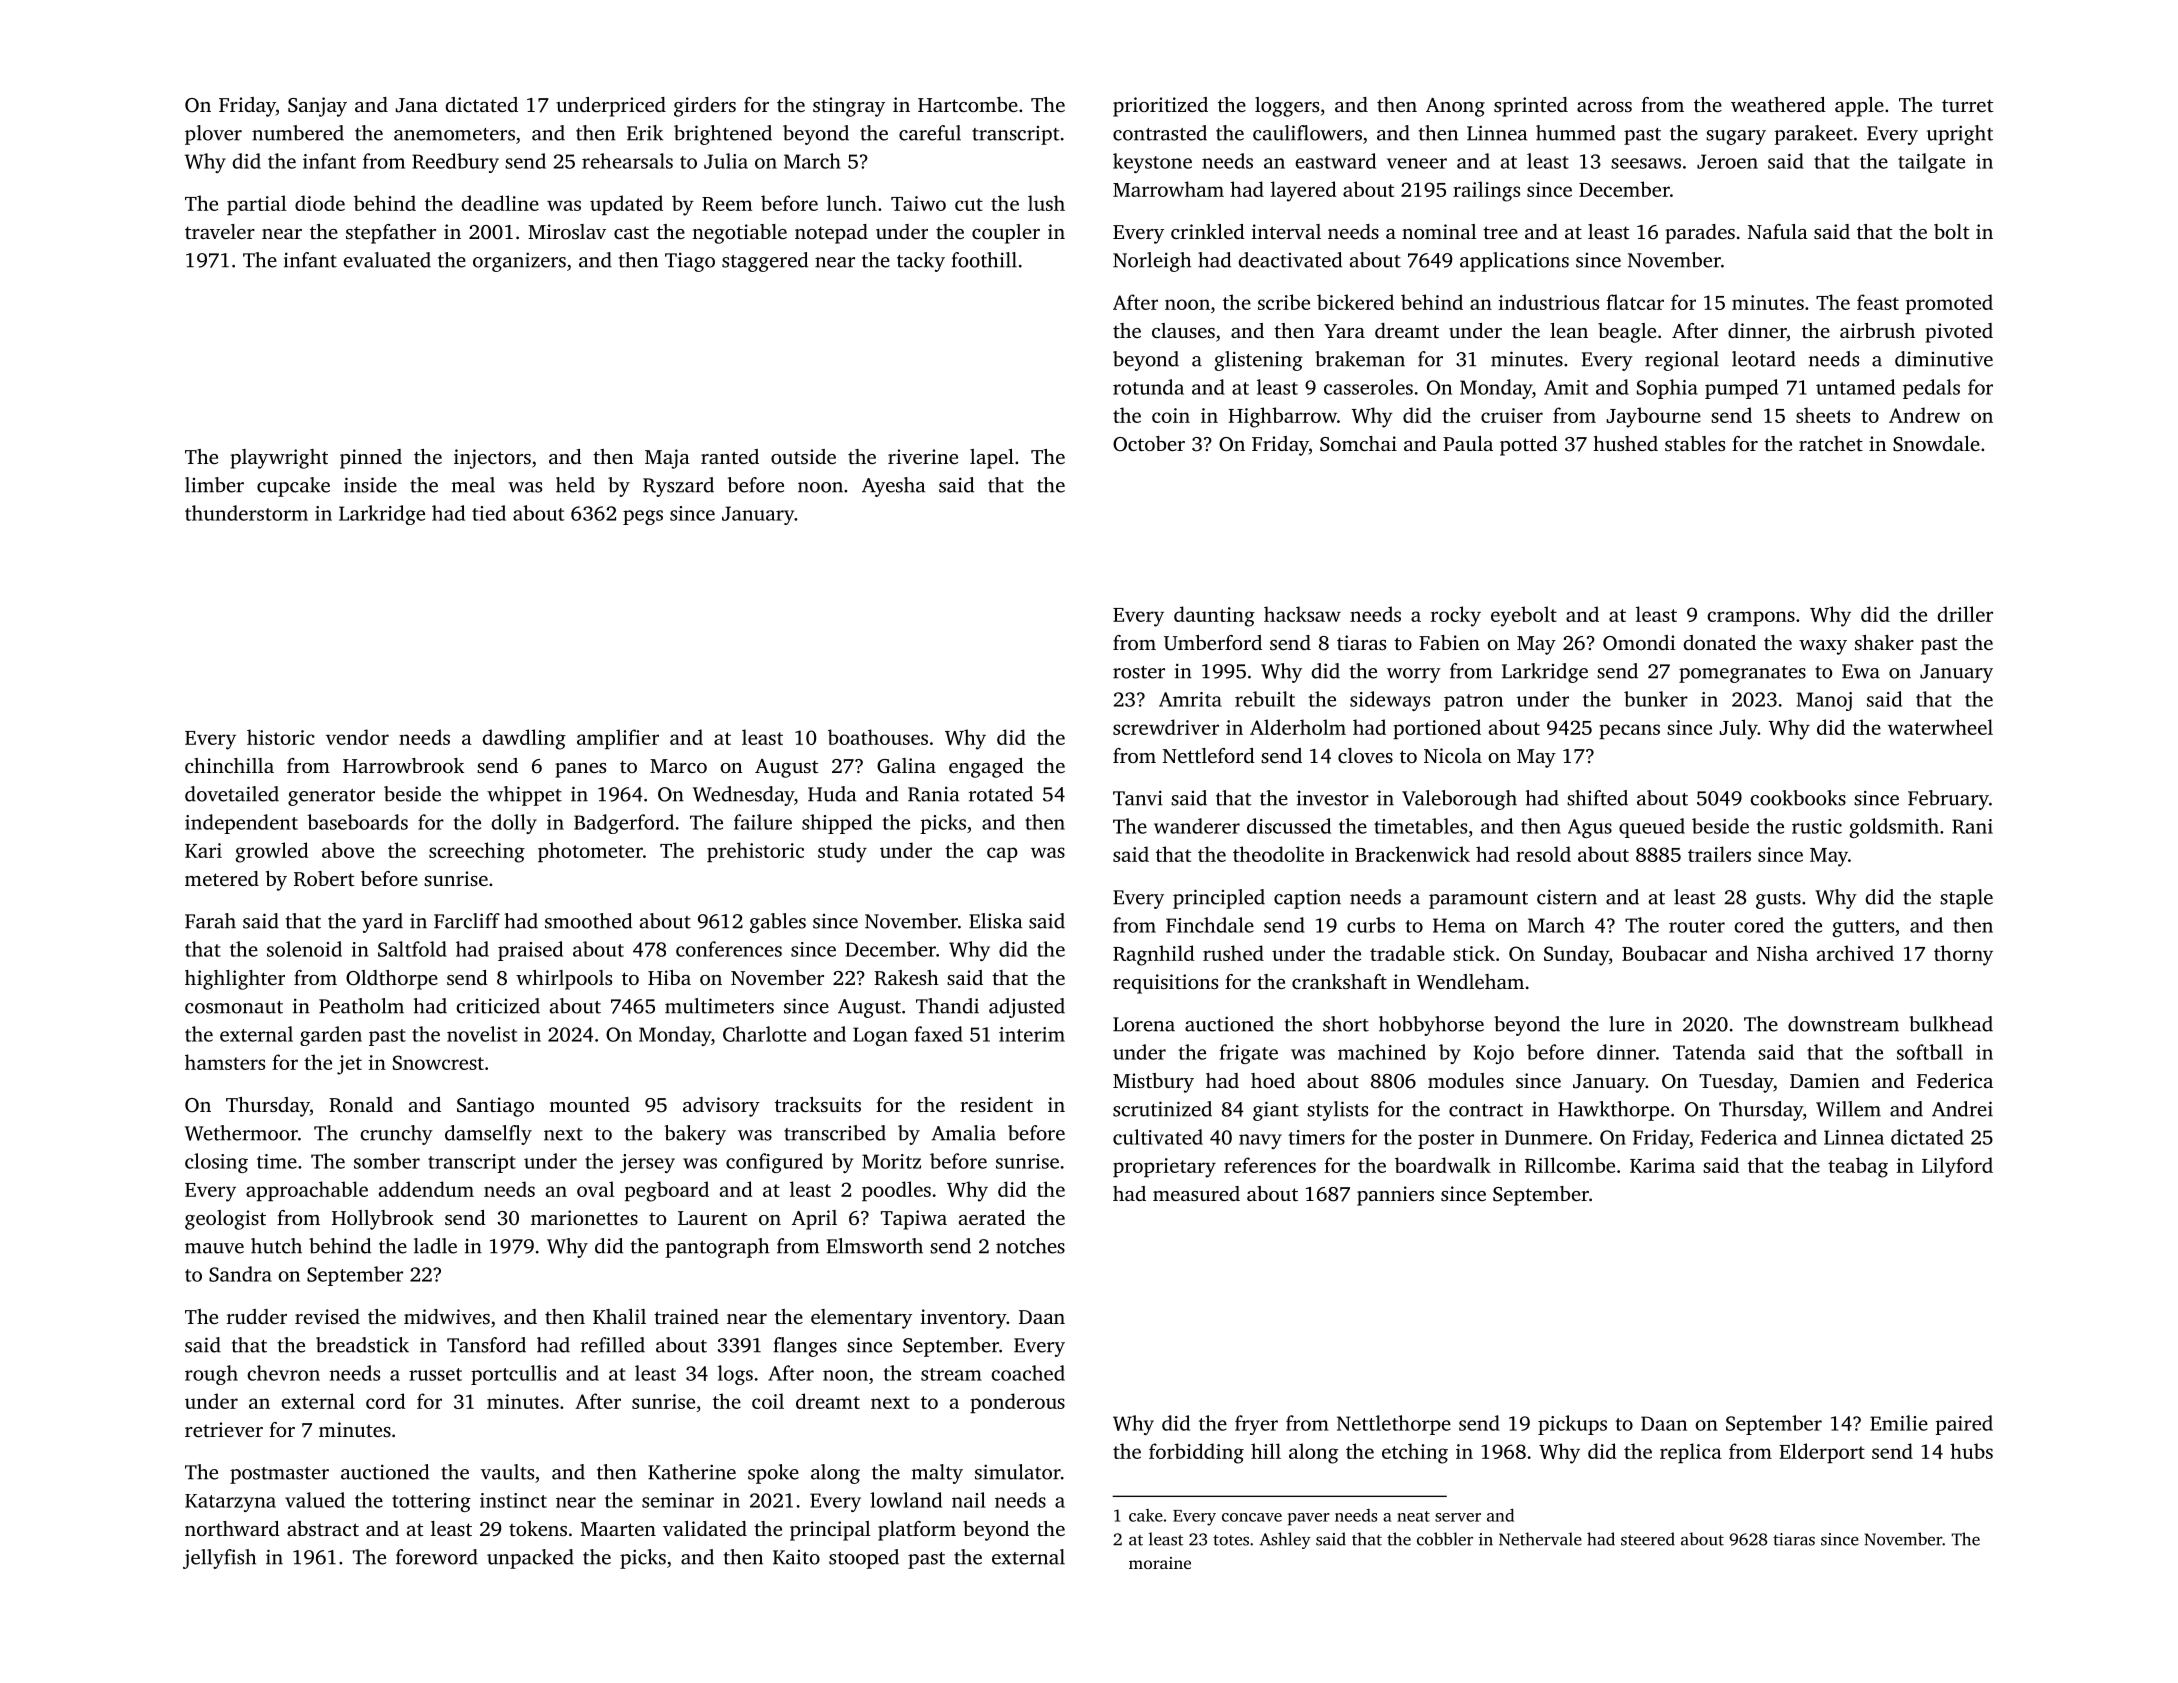 This screenshot has width=2178, height=1683. Describe the element at coordinates (530, 1559) in the screenshot. I see `unpacked` at that location.
